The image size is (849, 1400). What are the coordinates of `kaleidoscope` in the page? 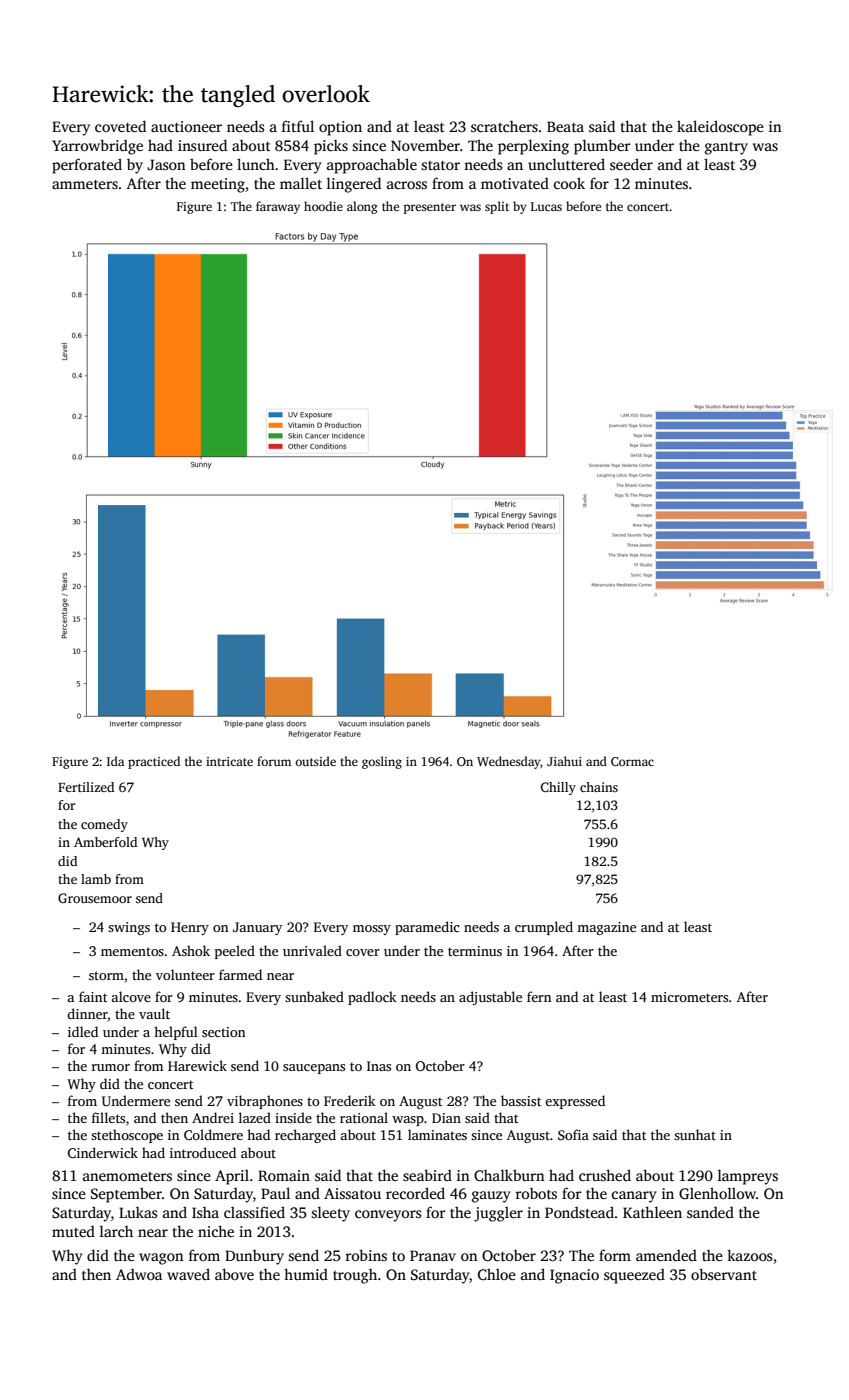 It's located at (720, 128).
